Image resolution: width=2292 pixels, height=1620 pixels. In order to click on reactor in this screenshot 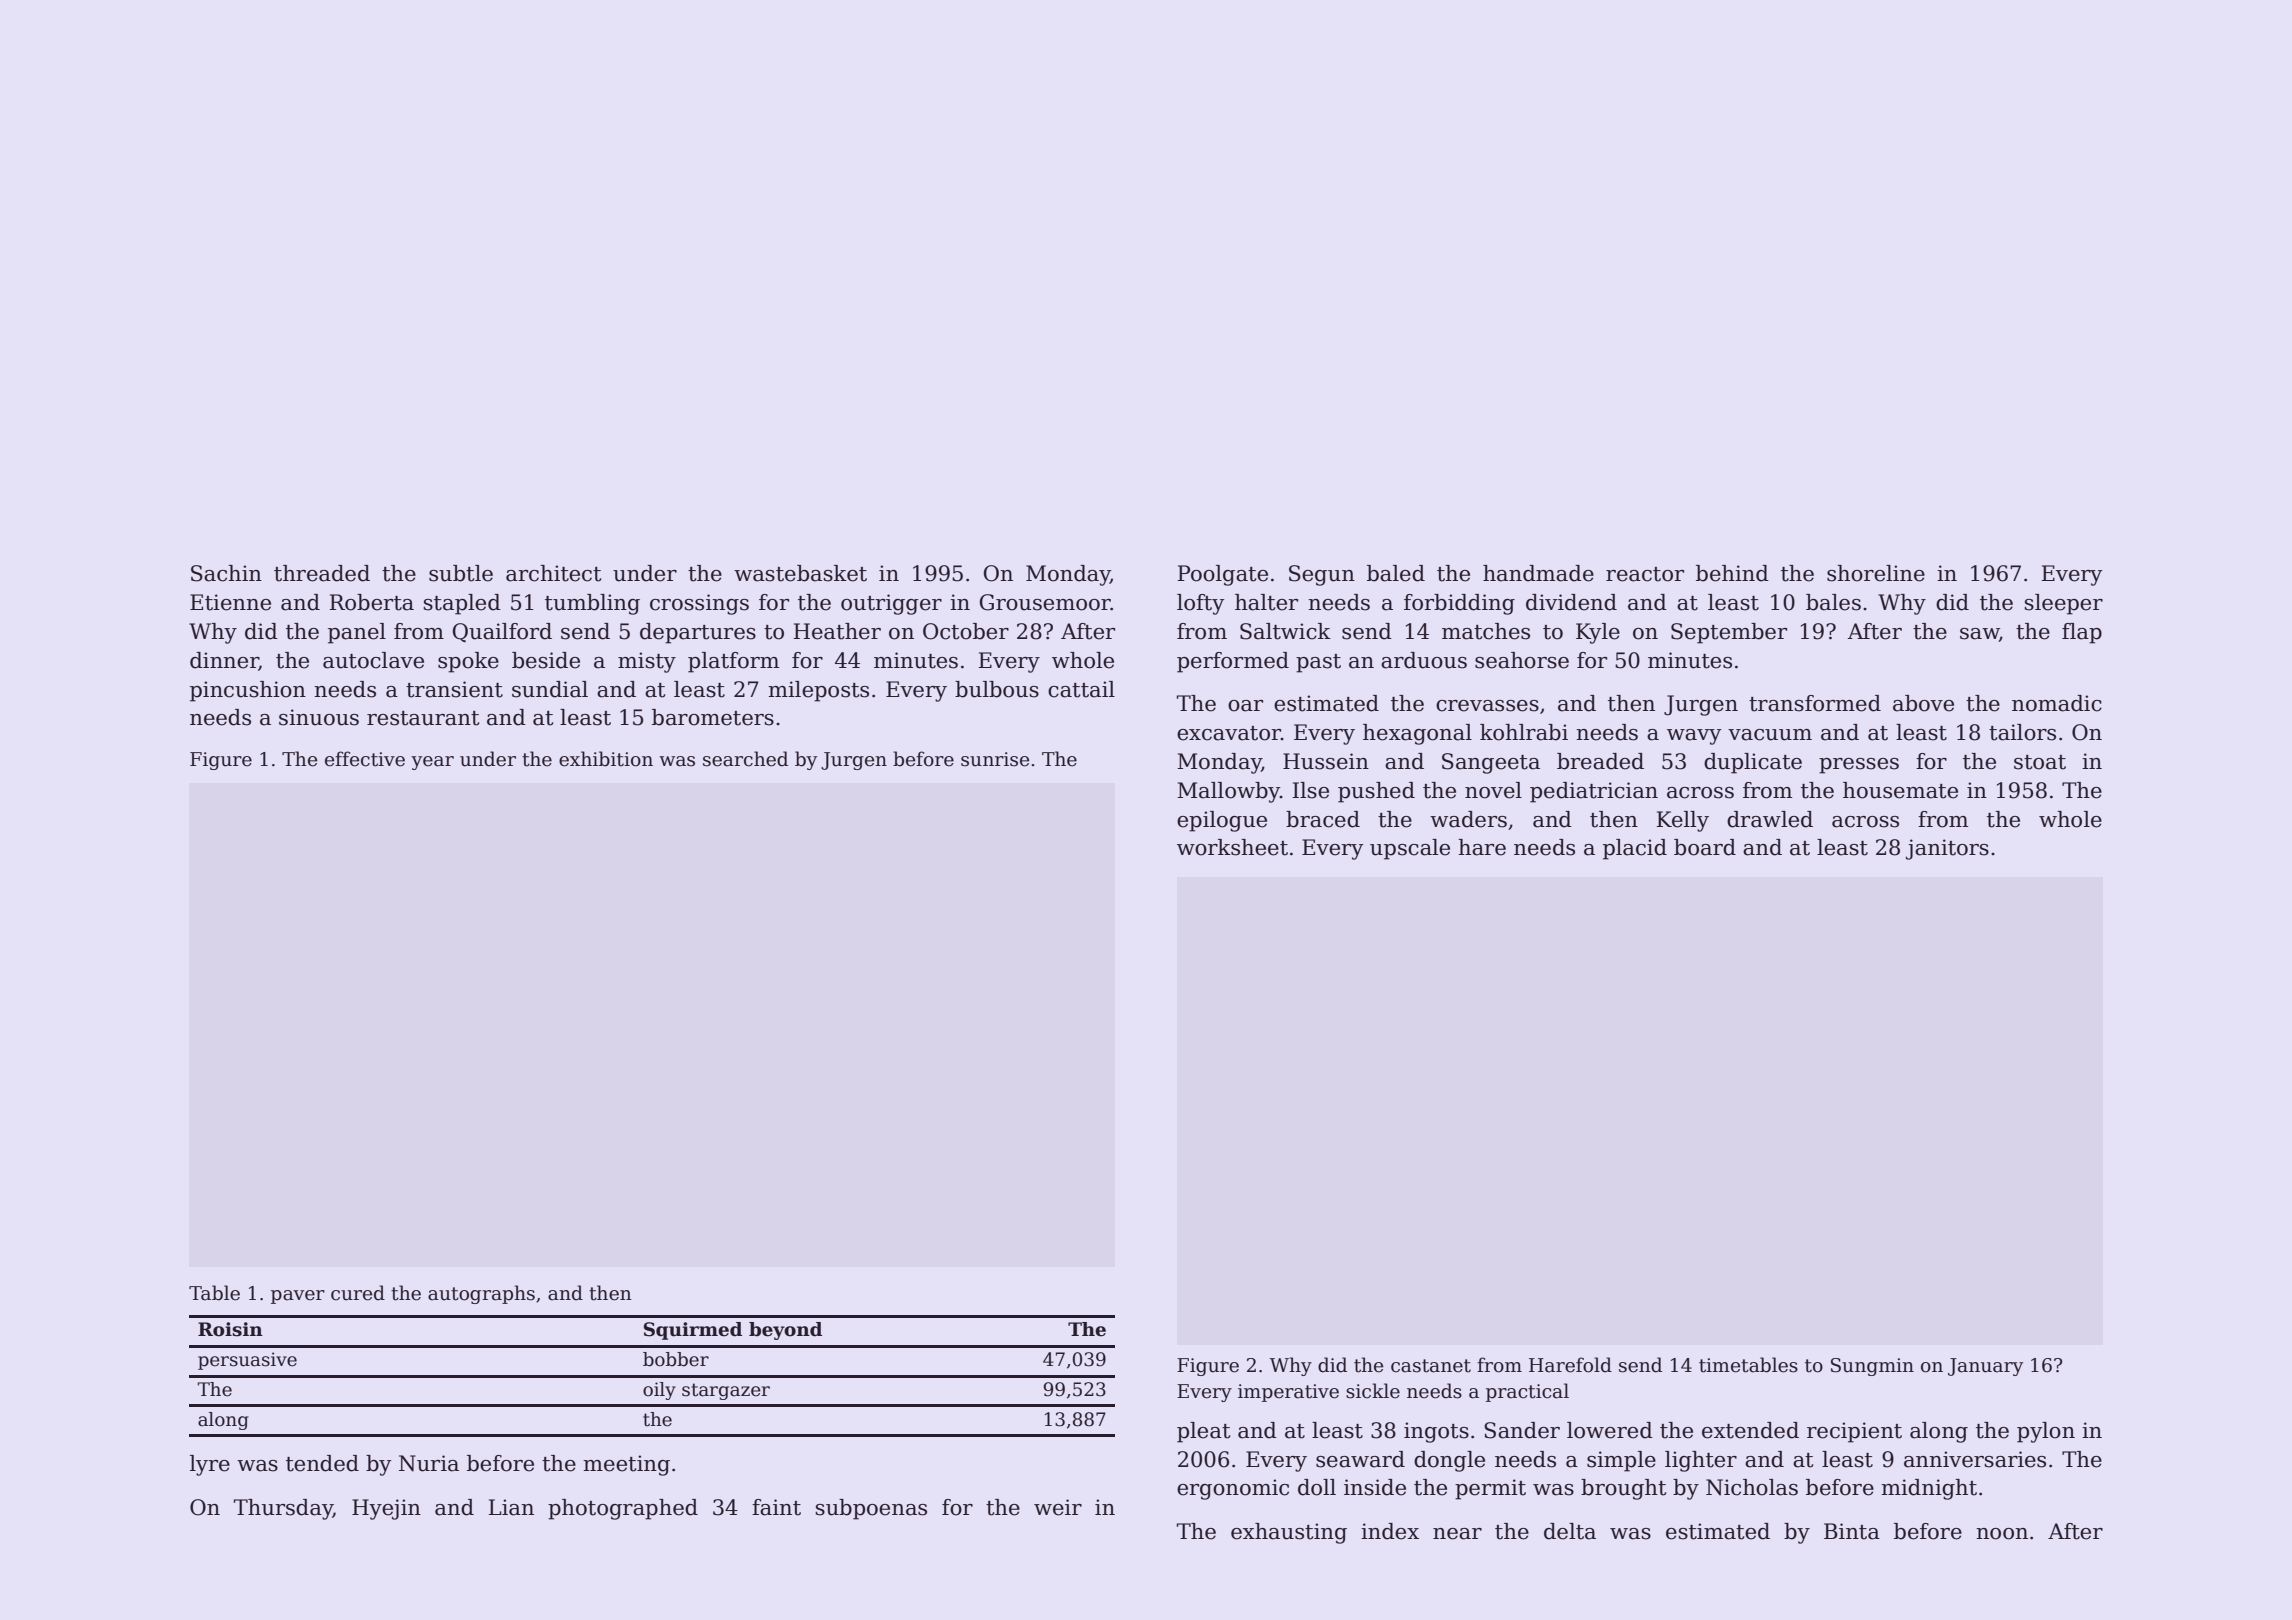, I will do `click(1645, 574)`.
